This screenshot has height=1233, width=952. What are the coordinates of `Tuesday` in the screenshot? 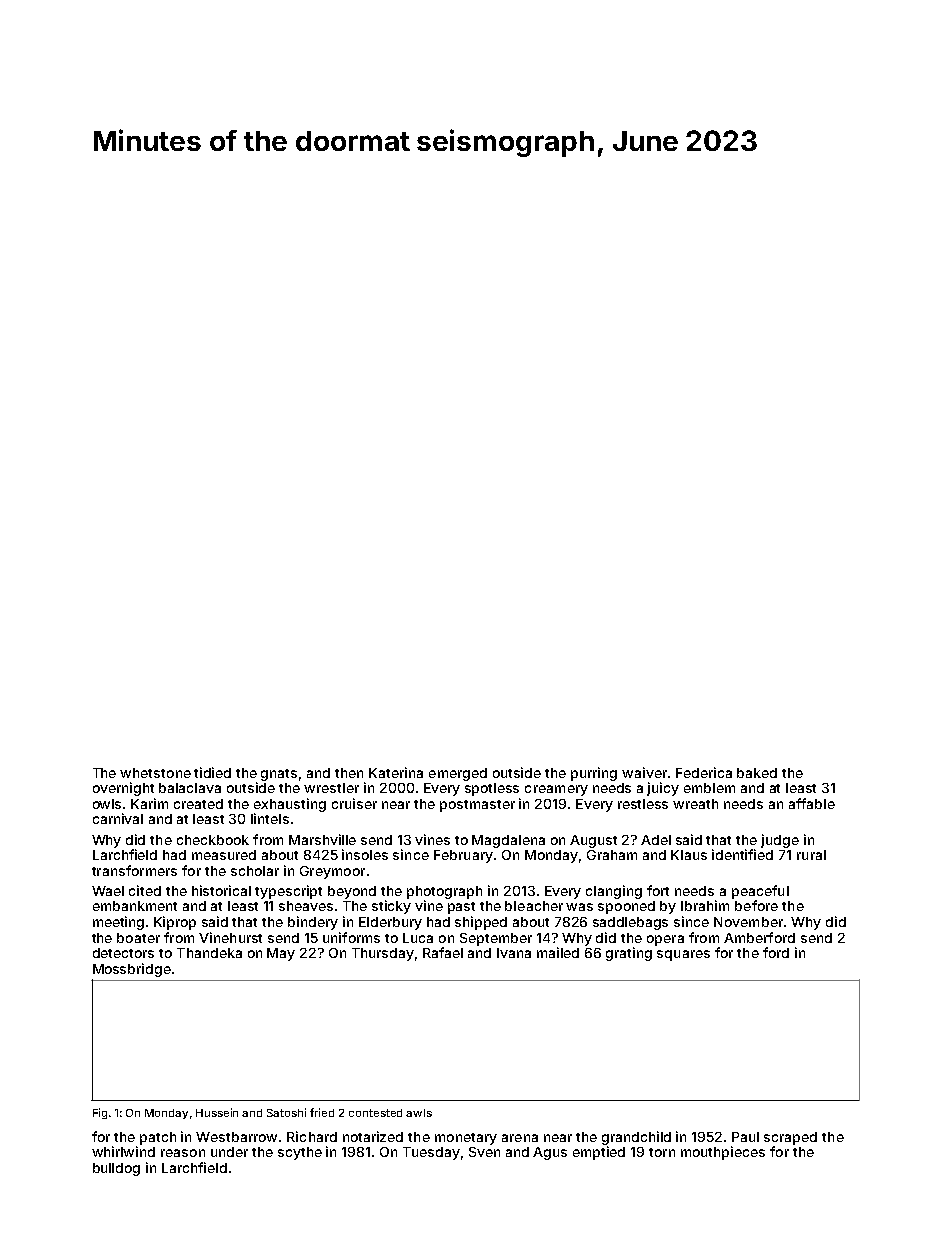 It's located at (431, 1153).
